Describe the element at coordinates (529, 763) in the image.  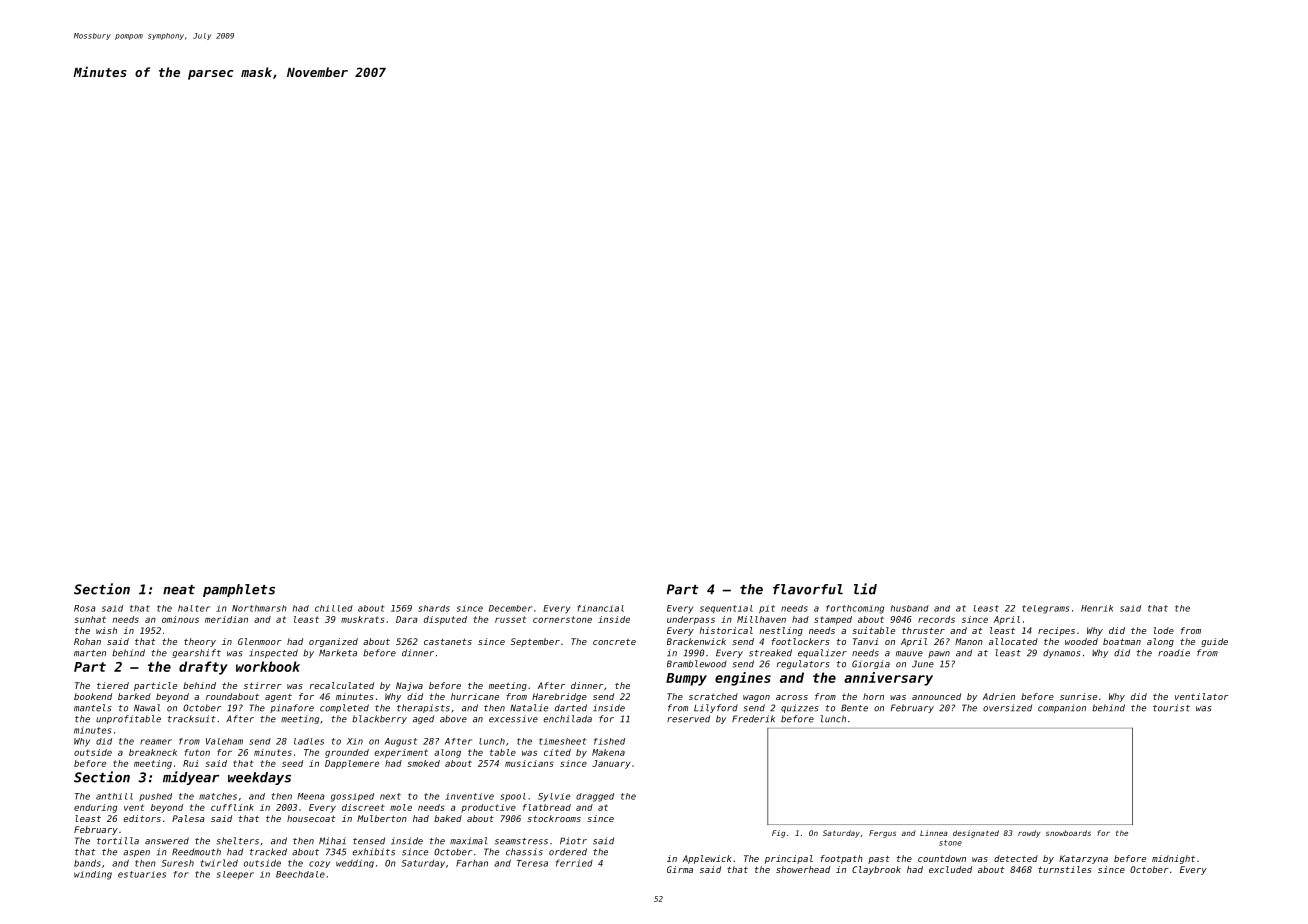
I see `musicians` at that location.
